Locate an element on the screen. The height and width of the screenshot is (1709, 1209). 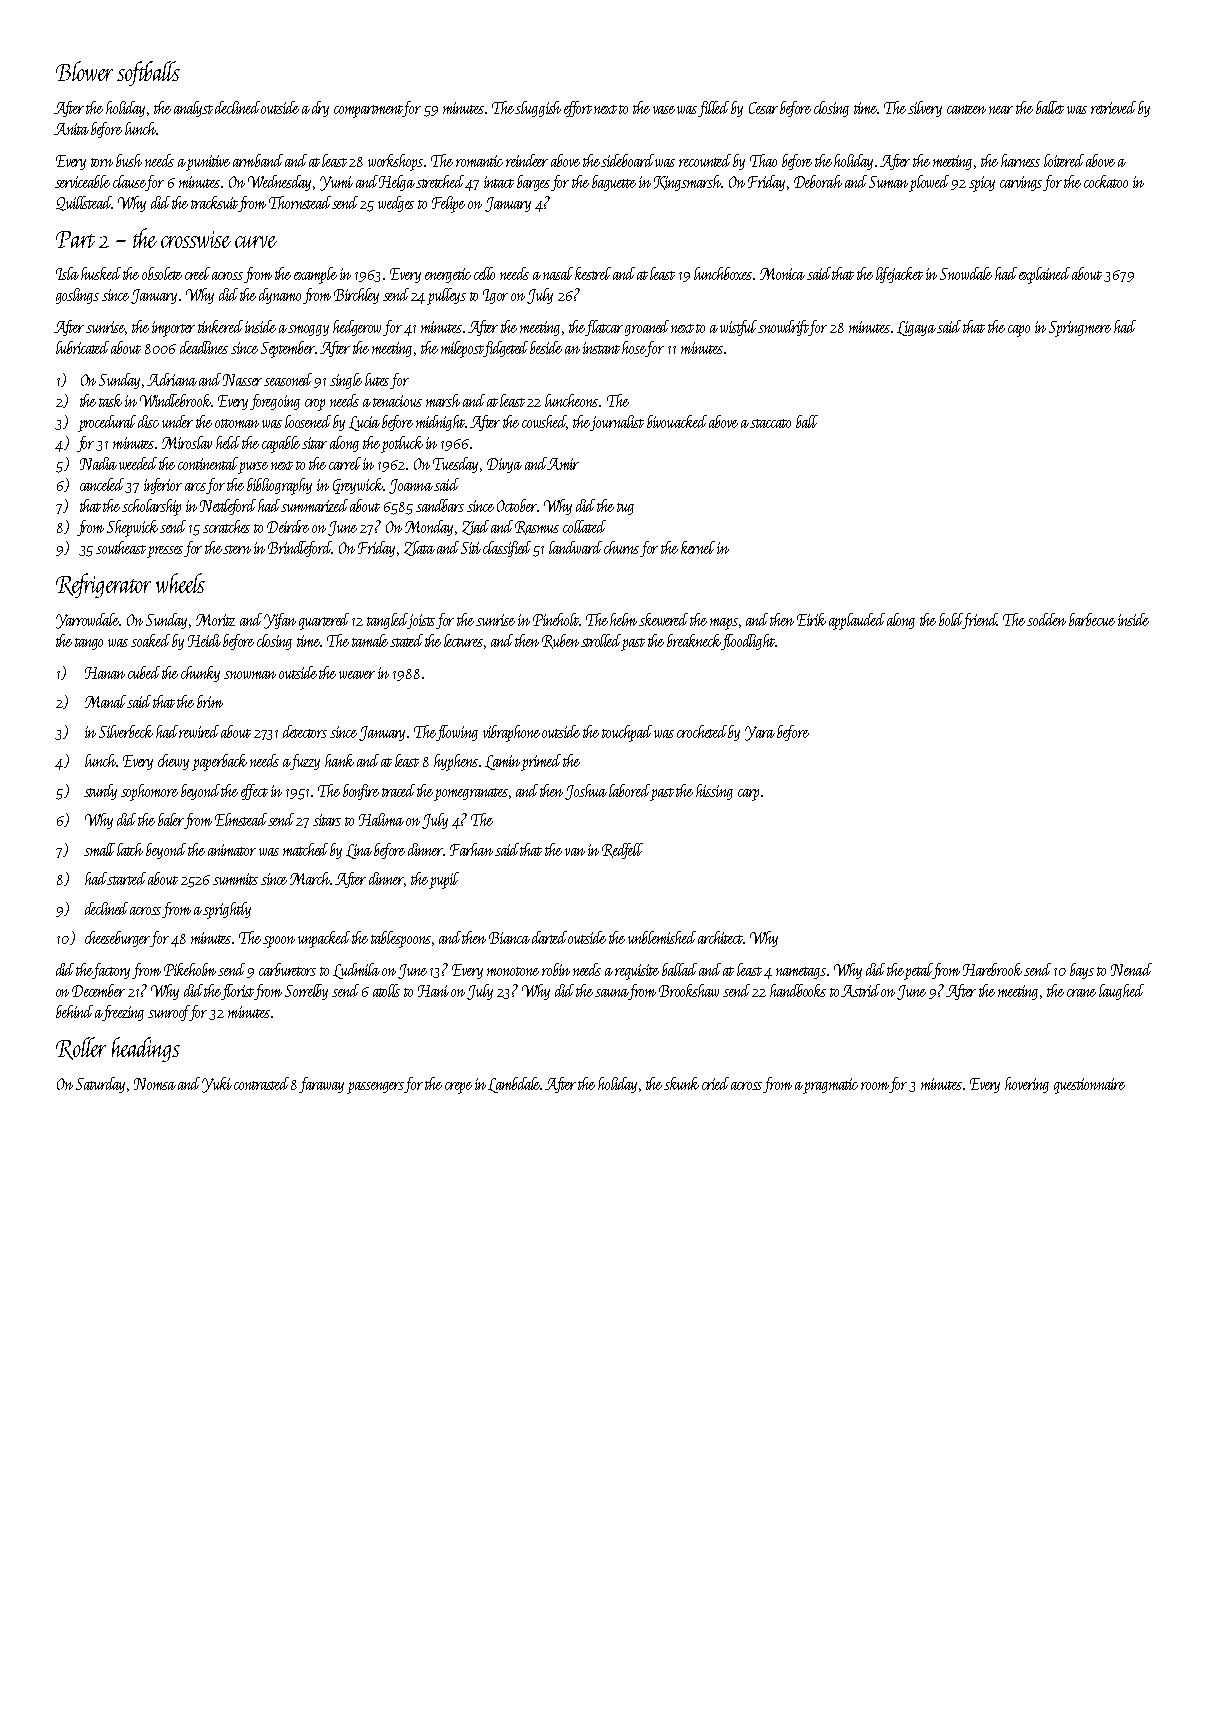
architect is located at coordinates (720, 937).
